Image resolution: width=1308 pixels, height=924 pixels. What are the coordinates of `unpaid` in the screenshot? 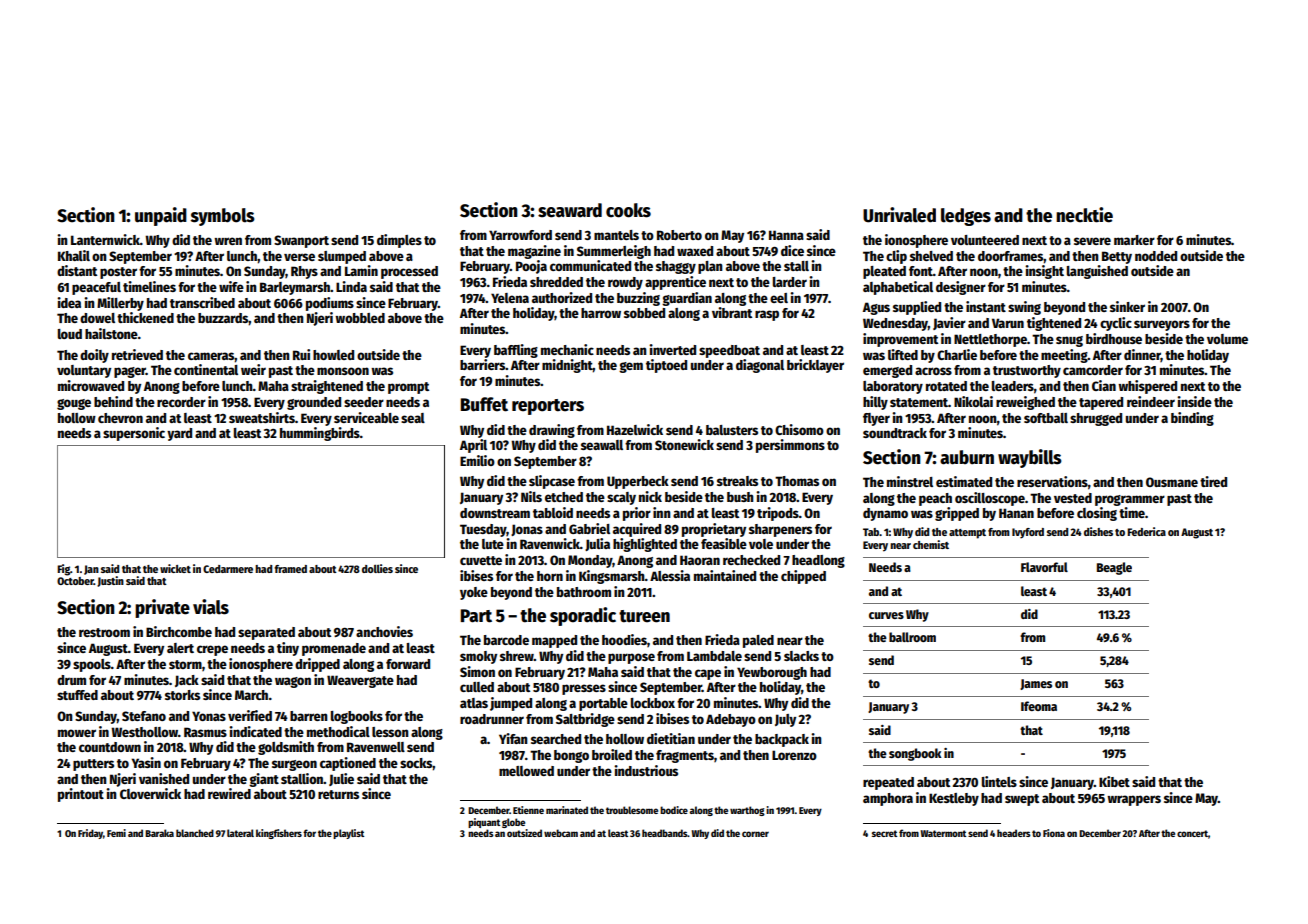 It's located at (161, 216).
